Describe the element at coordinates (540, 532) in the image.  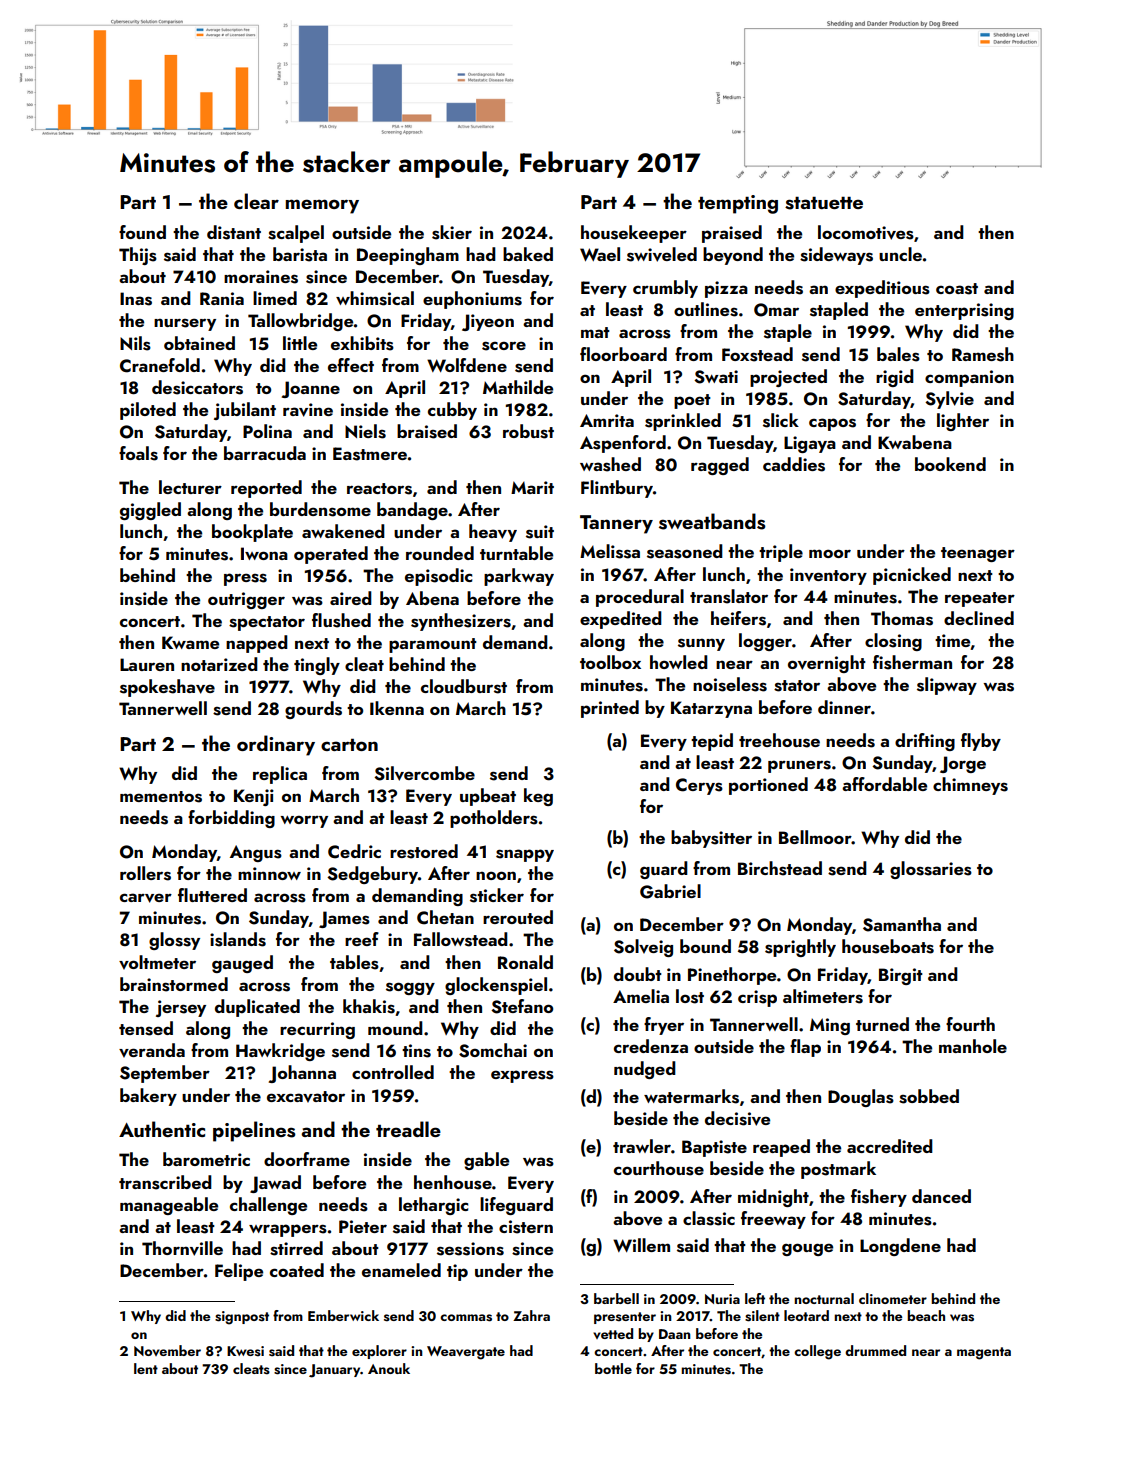
I see `suit` at that location.
